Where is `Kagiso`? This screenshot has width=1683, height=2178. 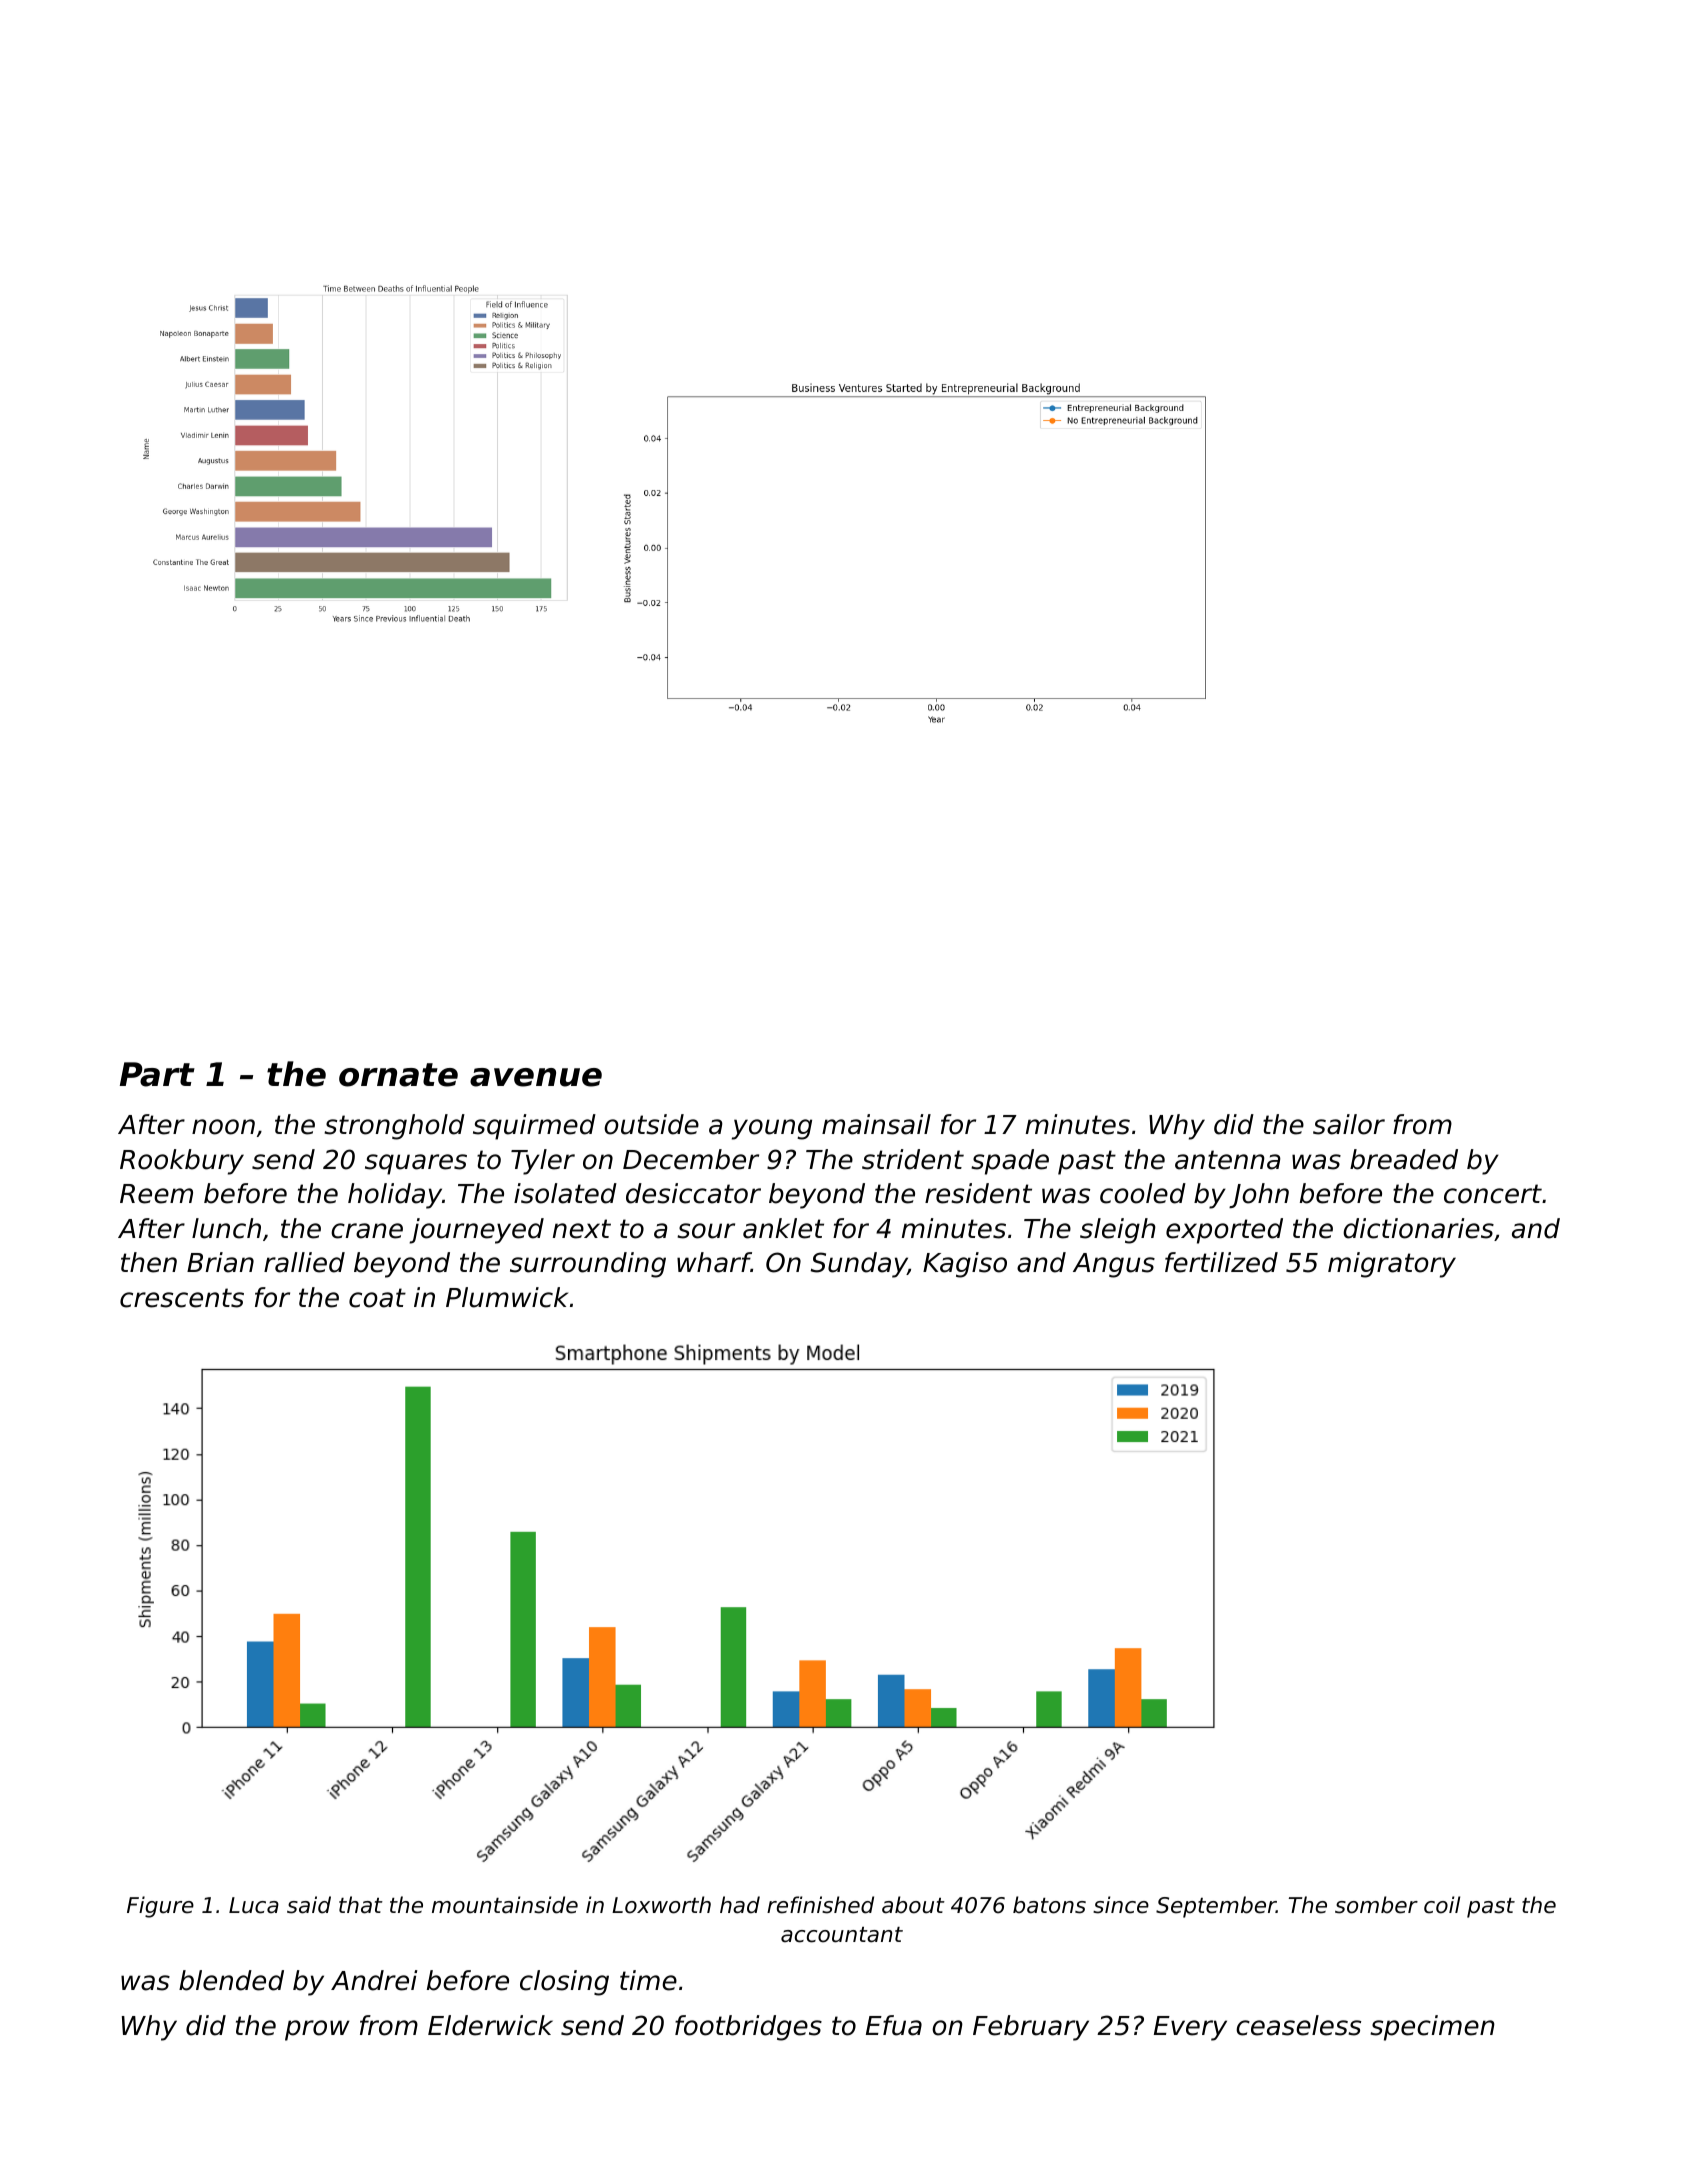 Kagiso is located at coordinates (965, 1265).
